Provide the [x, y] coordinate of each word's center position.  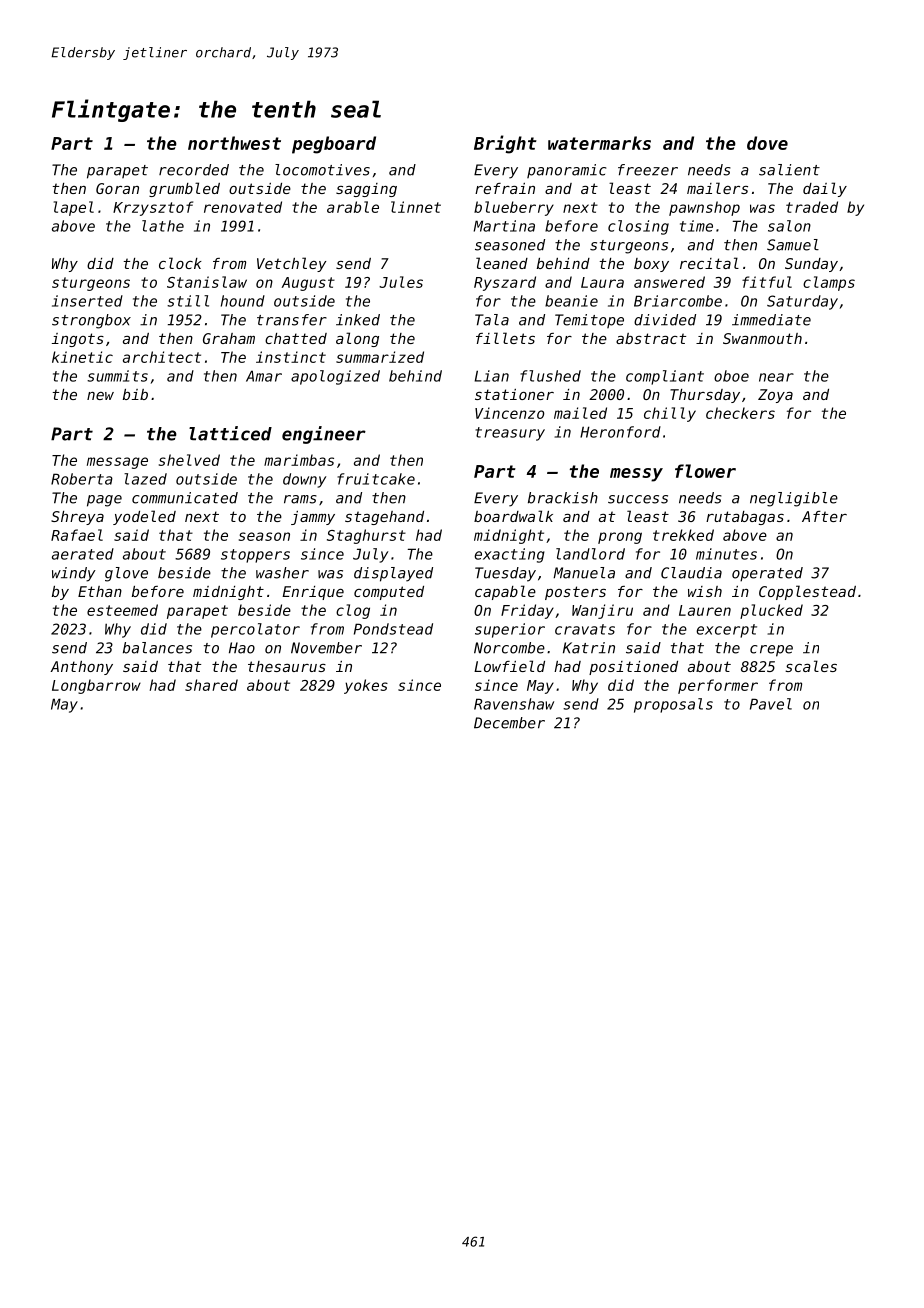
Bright [505, 144]
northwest [234, 143]
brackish [563, 498]
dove [767, 143]
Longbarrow [96, 686]
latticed [230, 433]
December [509, 723]
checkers [740, 413]
